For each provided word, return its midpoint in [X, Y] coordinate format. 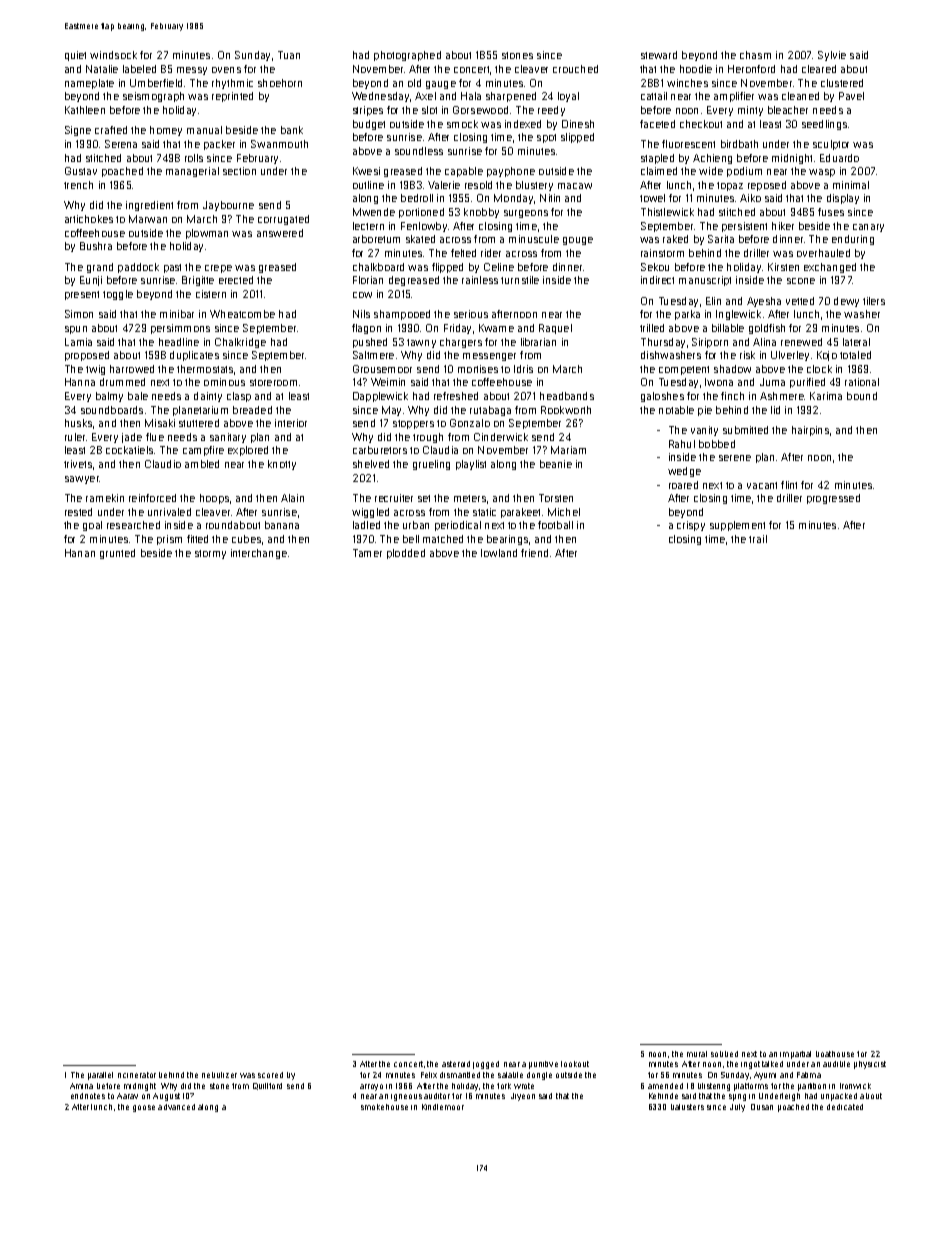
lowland [499, 553]
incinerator [137, 1075]
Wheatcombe [242, 314]
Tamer [367, 553]
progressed [833, 499]
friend [534, 553]
